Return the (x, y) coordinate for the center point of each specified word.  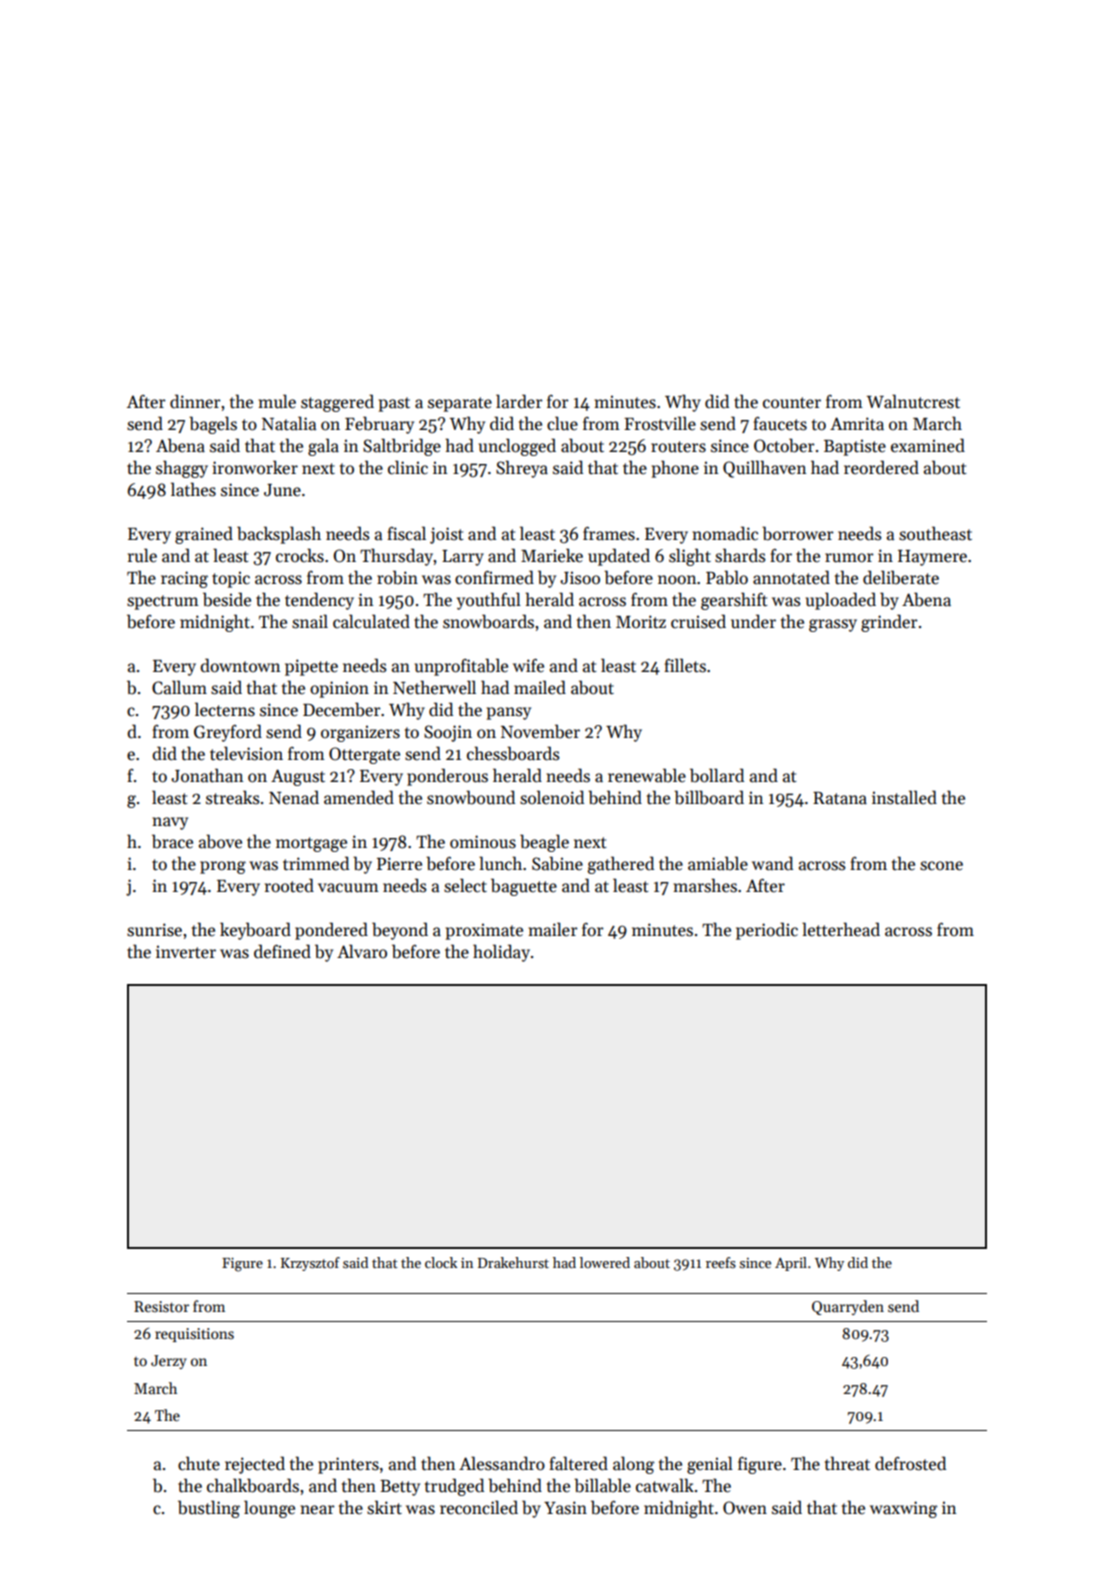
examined (928, 445)
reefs (721, 1262)
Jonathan (207, 775)
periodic (767, 931)
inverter (186, 952)
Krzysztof (310, 1264)
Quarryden (848, 1307)
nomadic (725, 533)
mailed (540, 687)
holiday (501, 953)
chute (199, 1463)
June (282, 490)
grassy (833, 625)
